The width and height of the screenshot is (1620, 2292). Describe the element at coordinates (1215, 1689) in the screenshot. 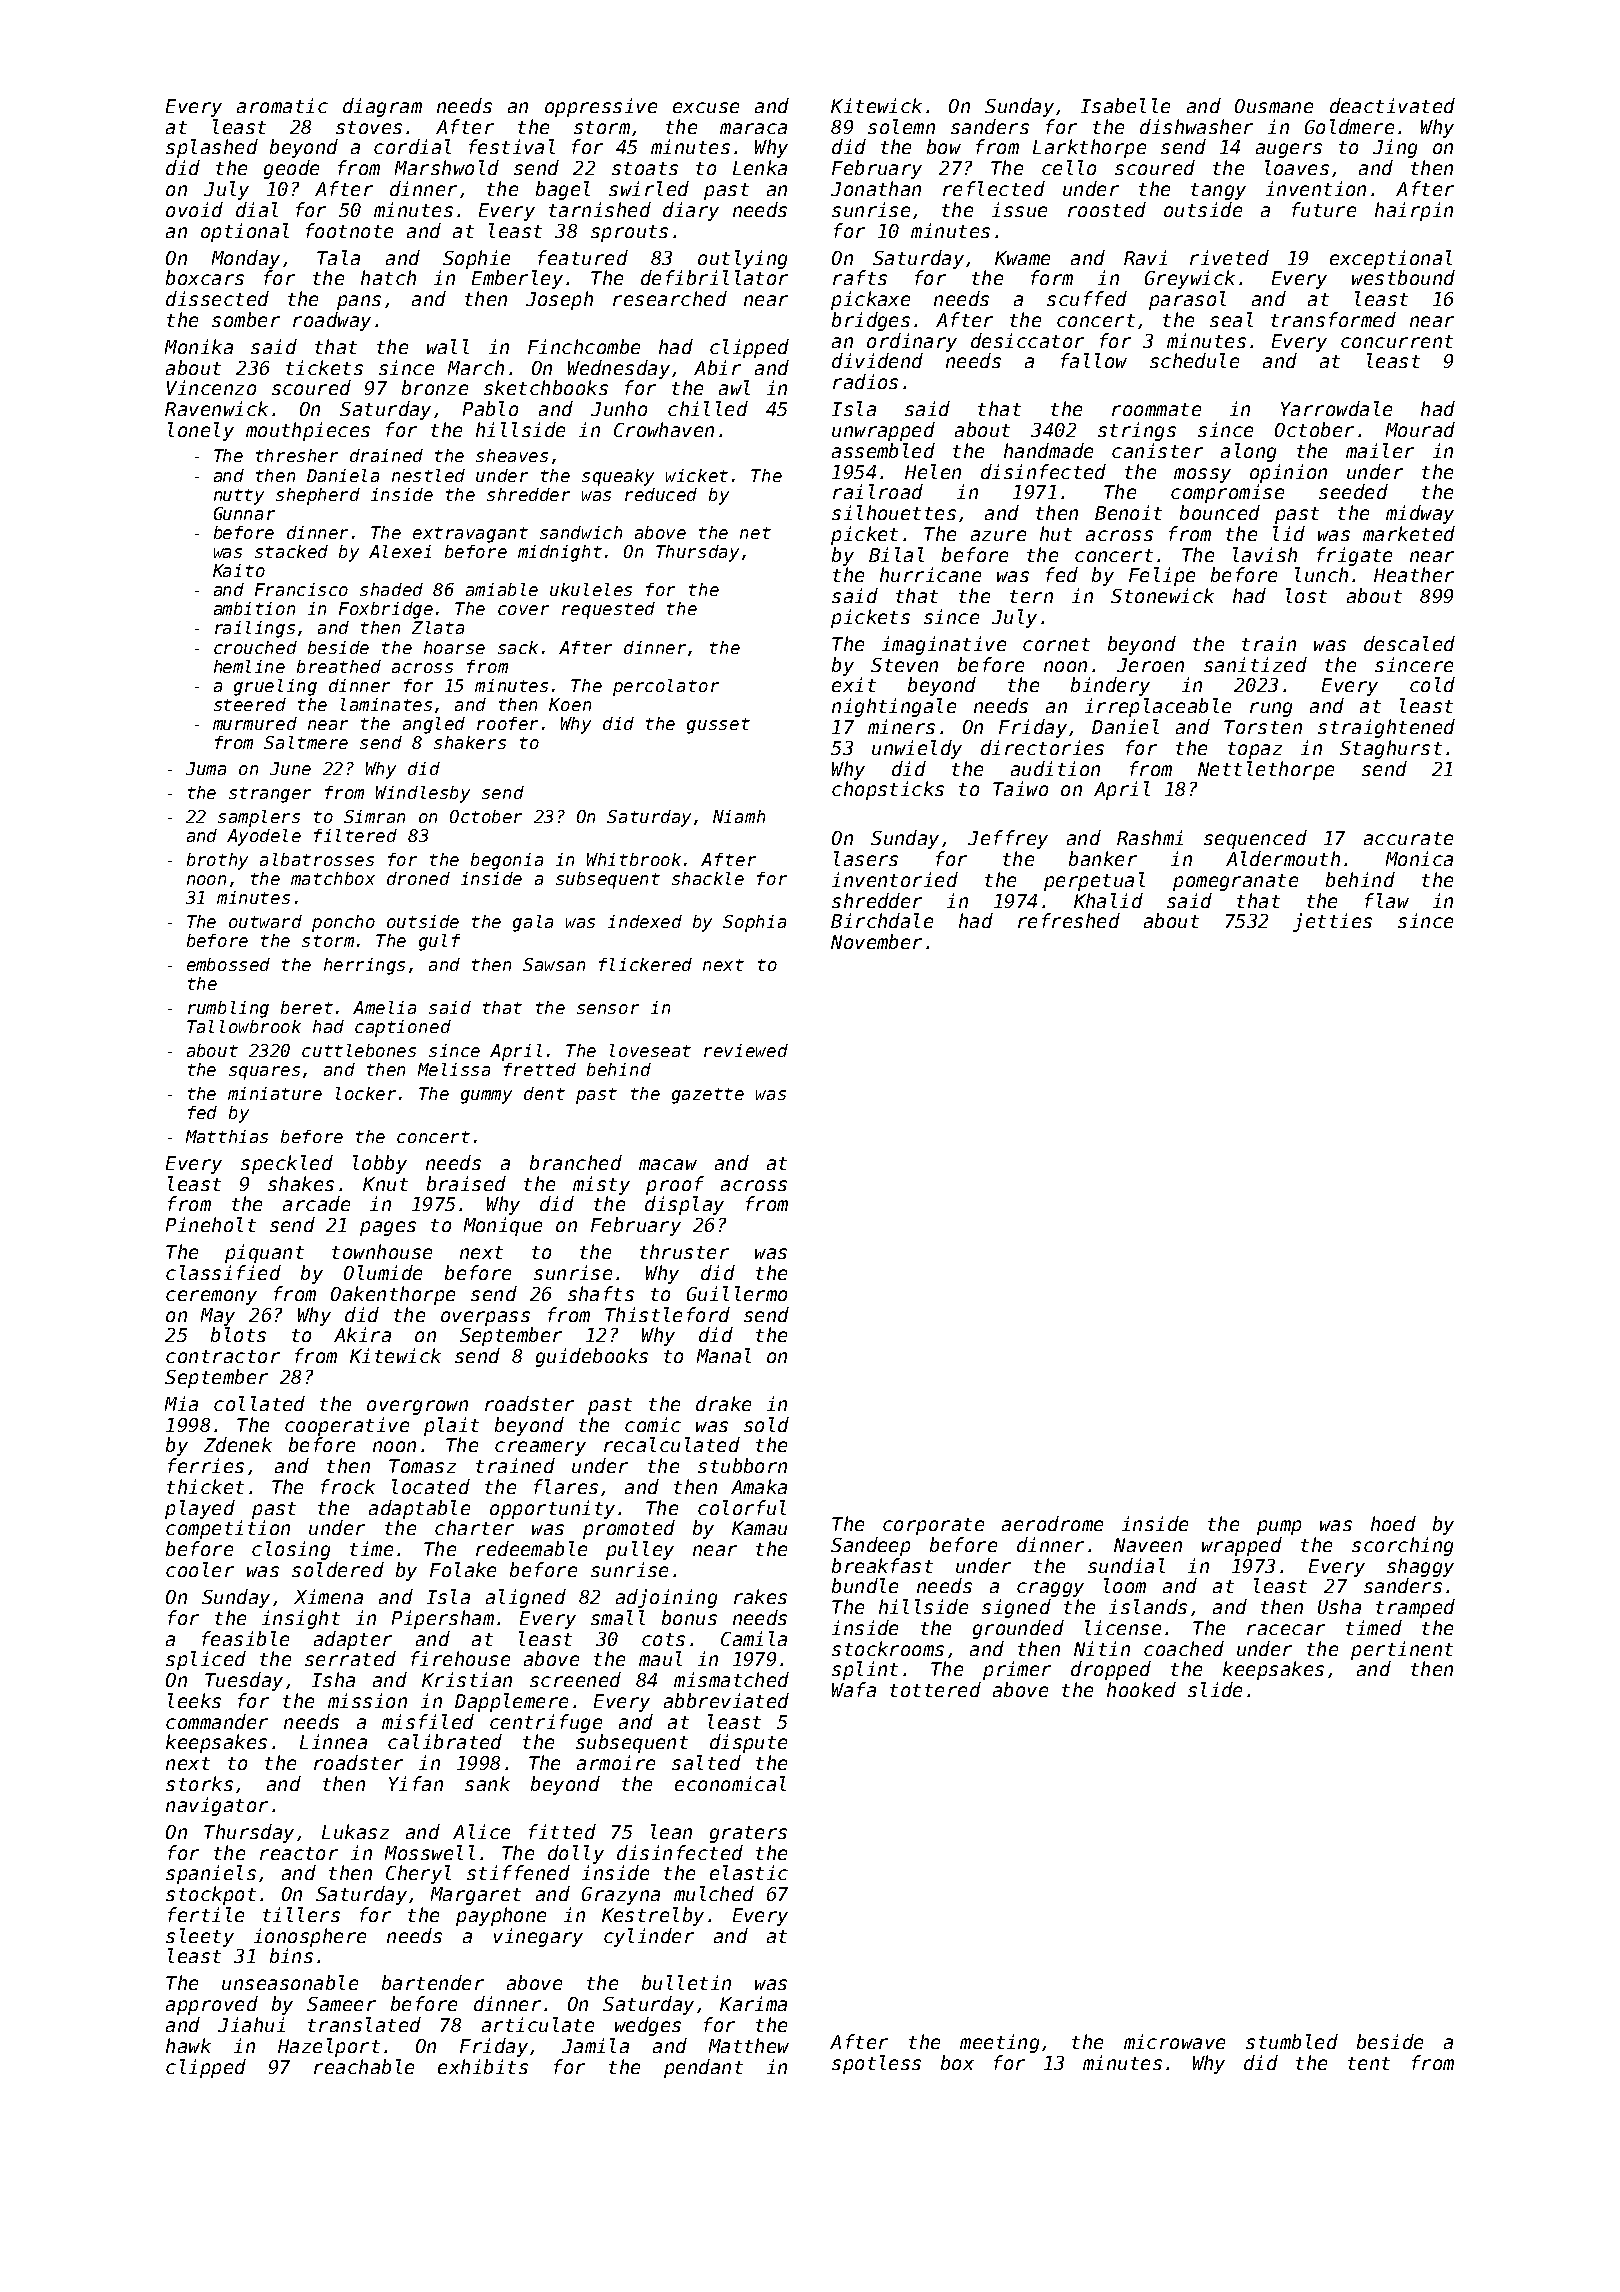

I see `slide` at that location.
